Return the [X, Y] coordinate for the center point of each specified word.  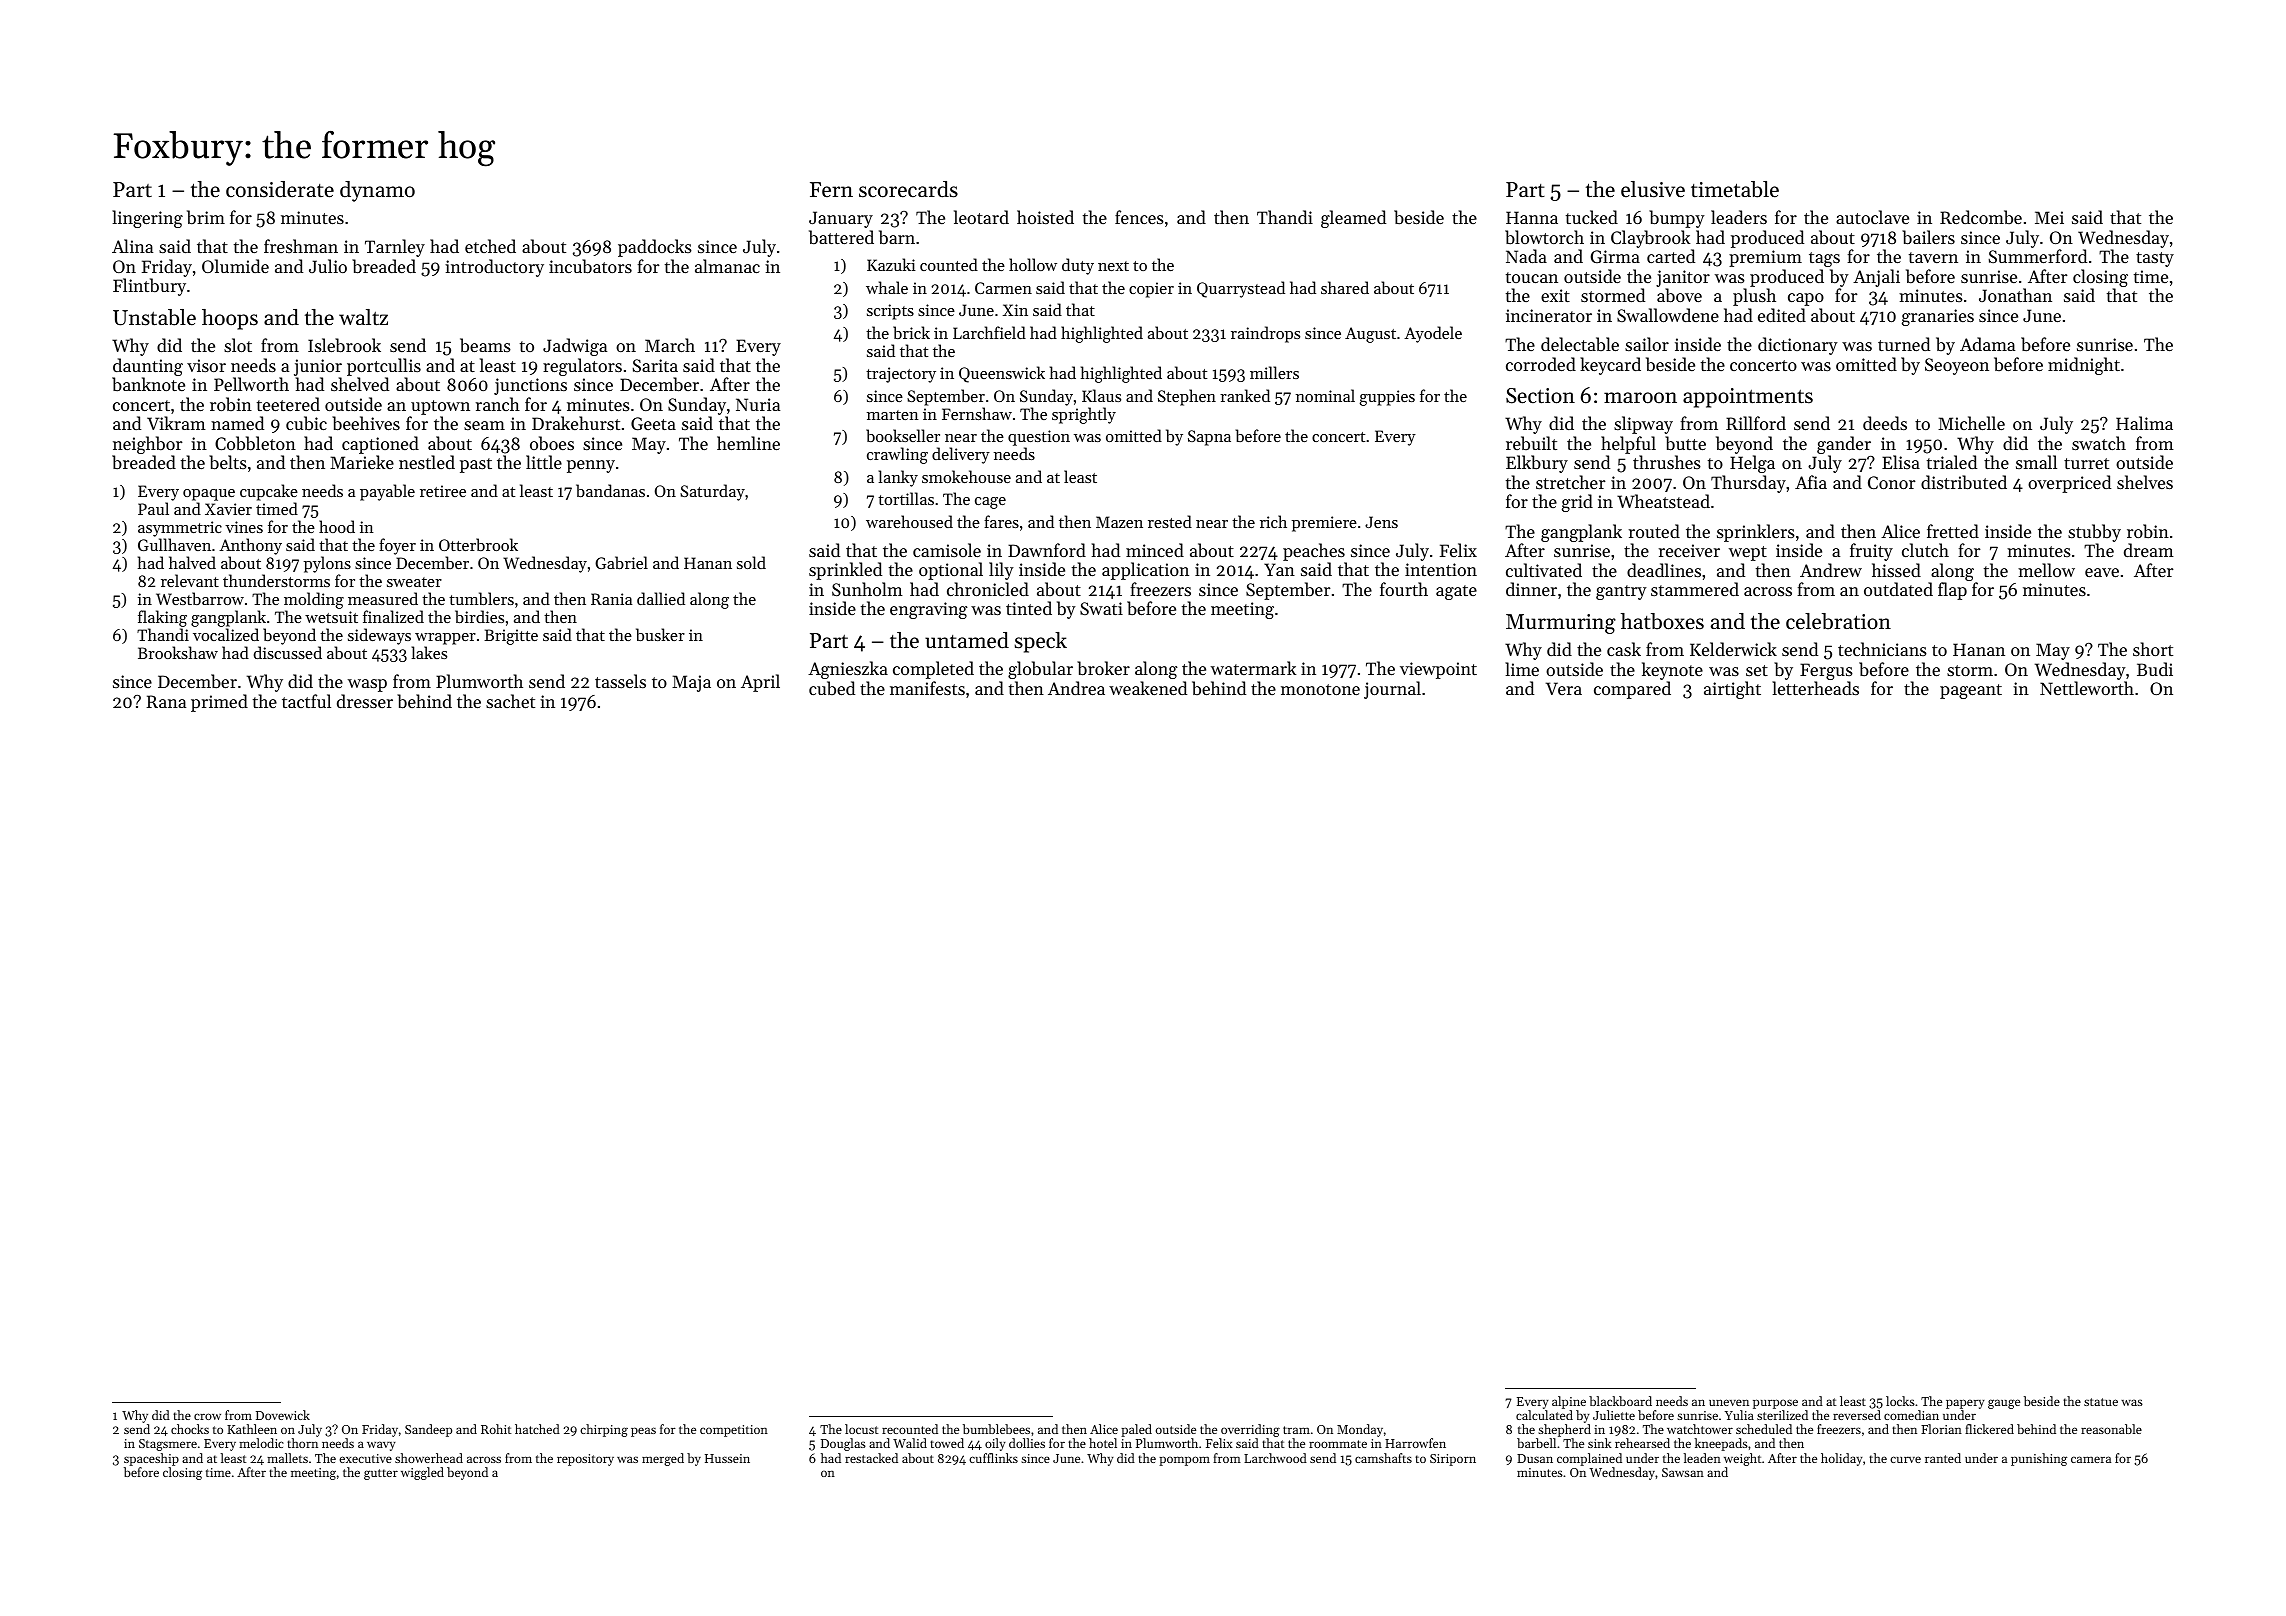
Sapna [1209, 438]
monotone [1320, 689]
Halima [2144, 423]
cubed [832, 688]
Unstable [154, 317]
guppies [1387, 398]
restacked [871, 1458]
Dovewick [283, 1415]
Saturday [712, 492]
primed [219, 703]
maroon [1640, 398]
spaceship [151, 1459]
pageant [1971, 691]
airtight [1732, 690]
